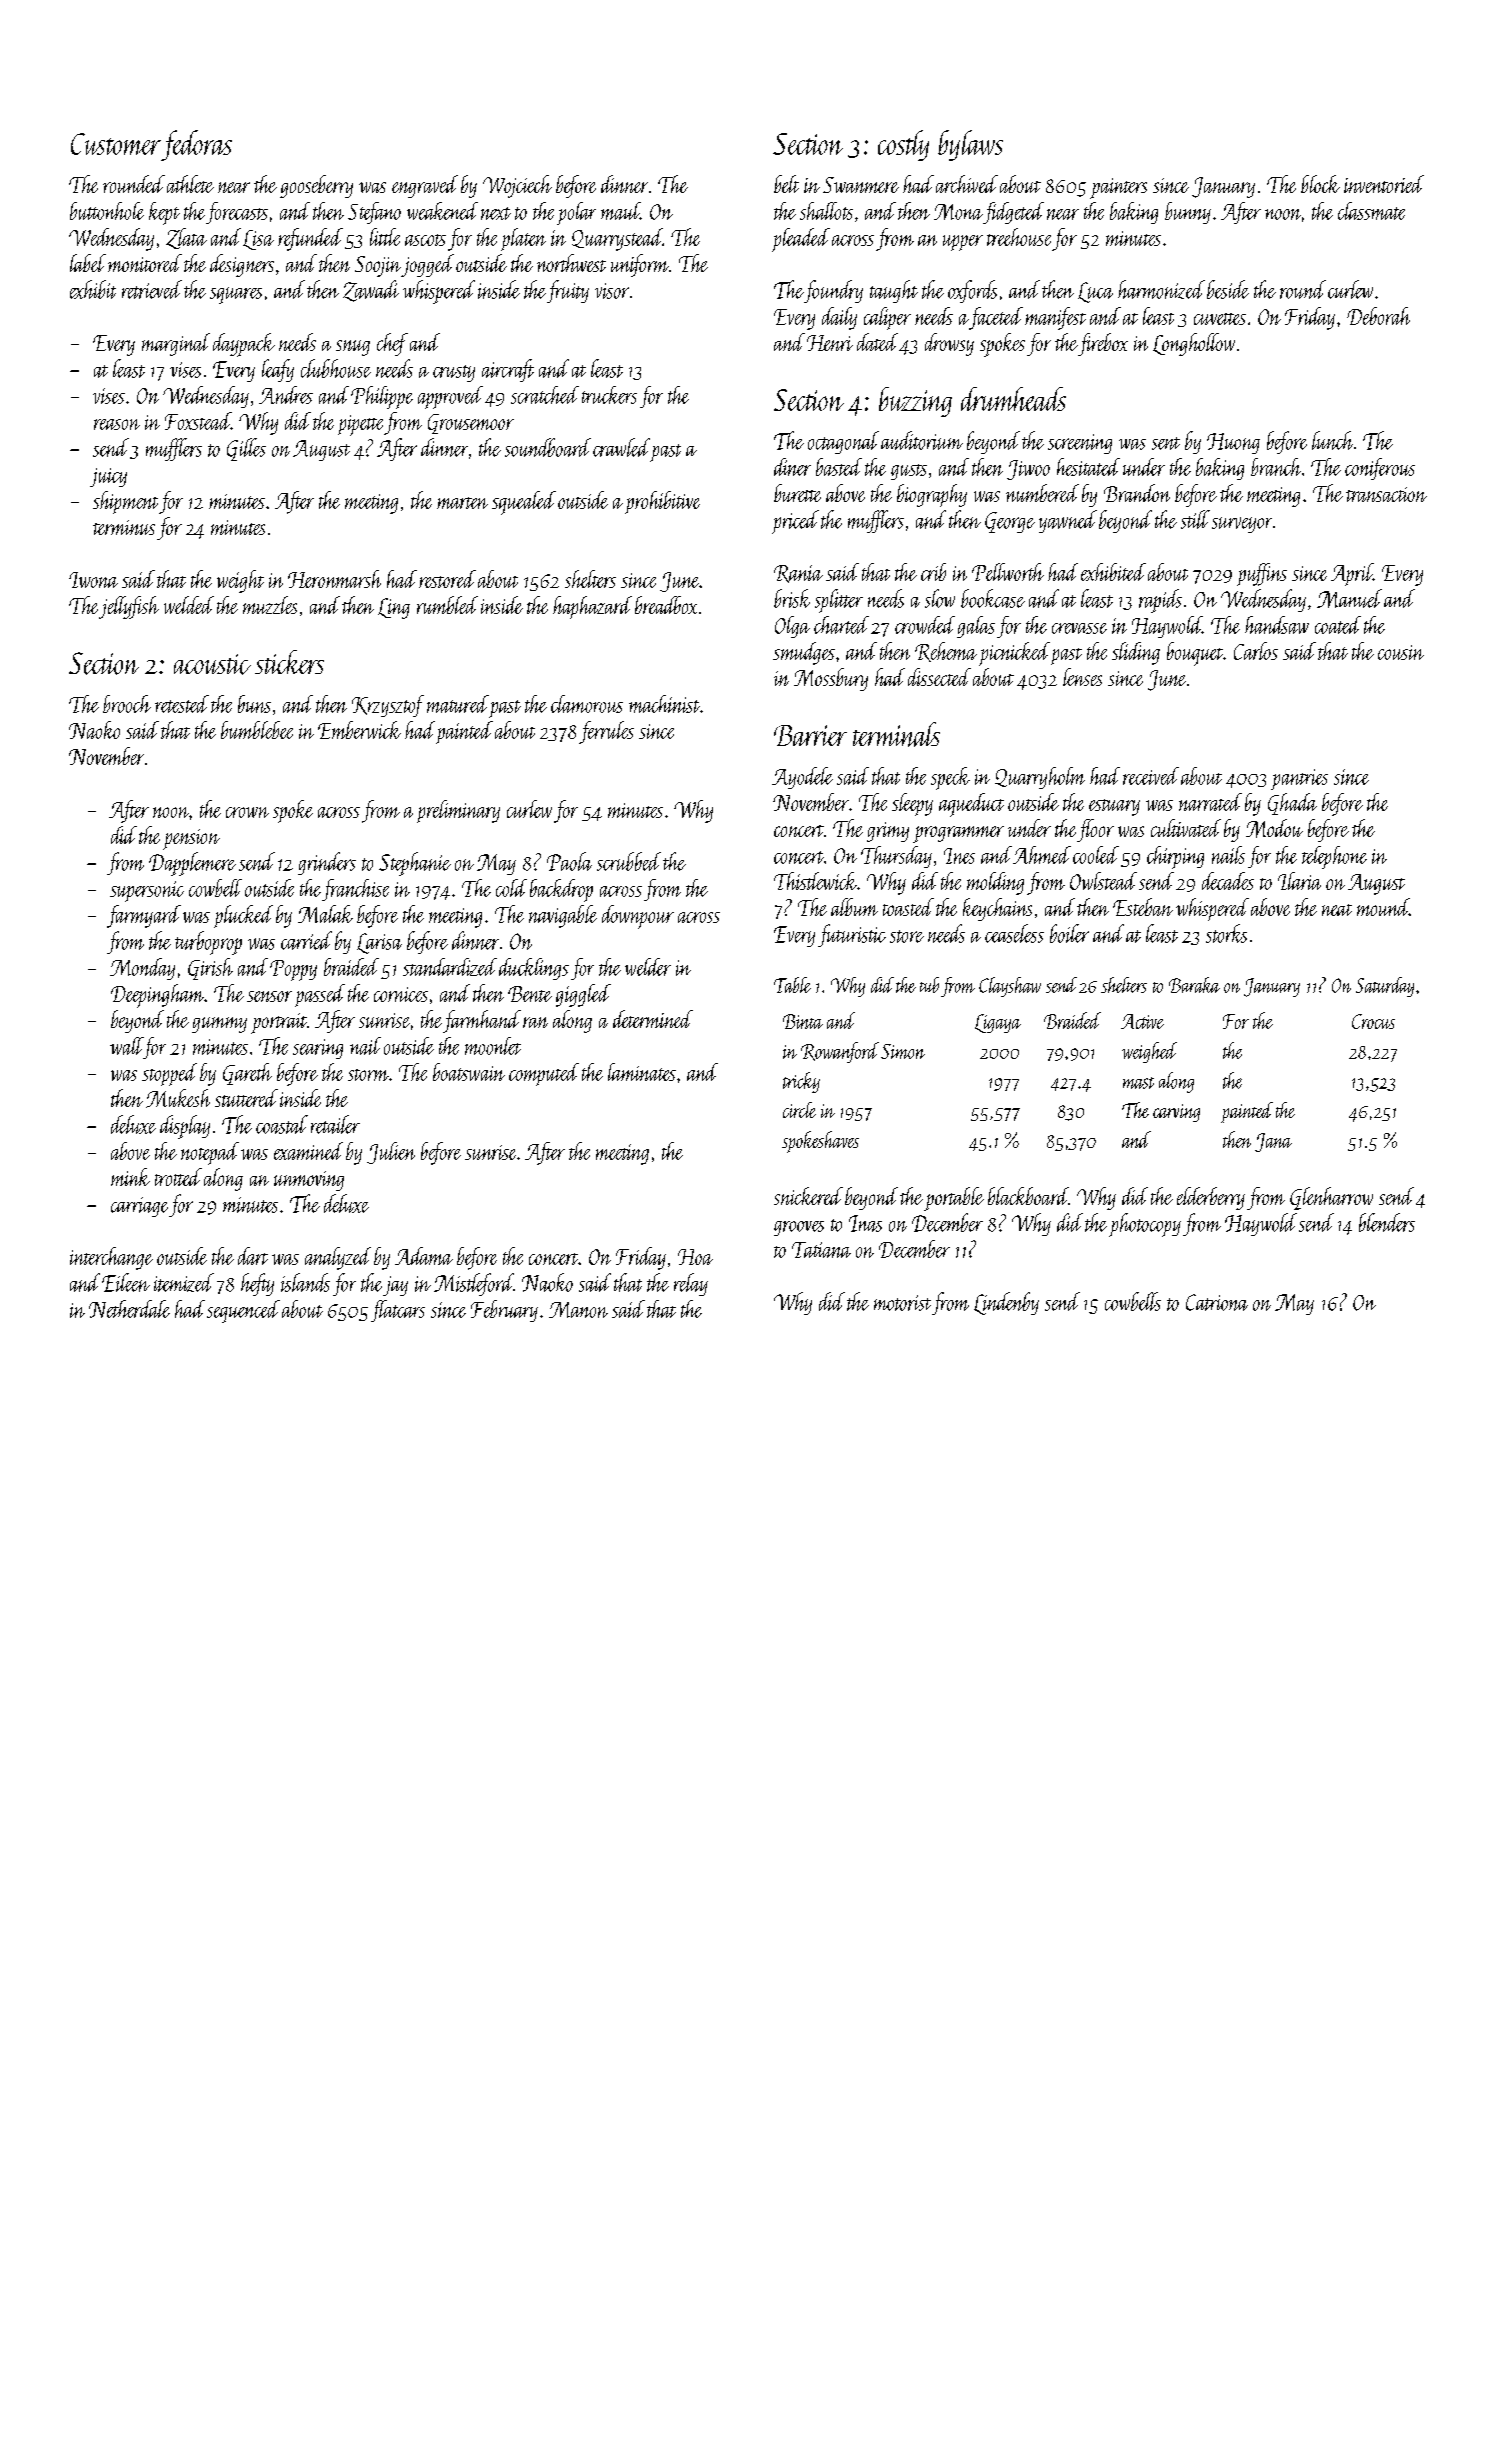  Describe the element at coordinates (1332, 440) in the screenshot. I see `lunch` at that location.
